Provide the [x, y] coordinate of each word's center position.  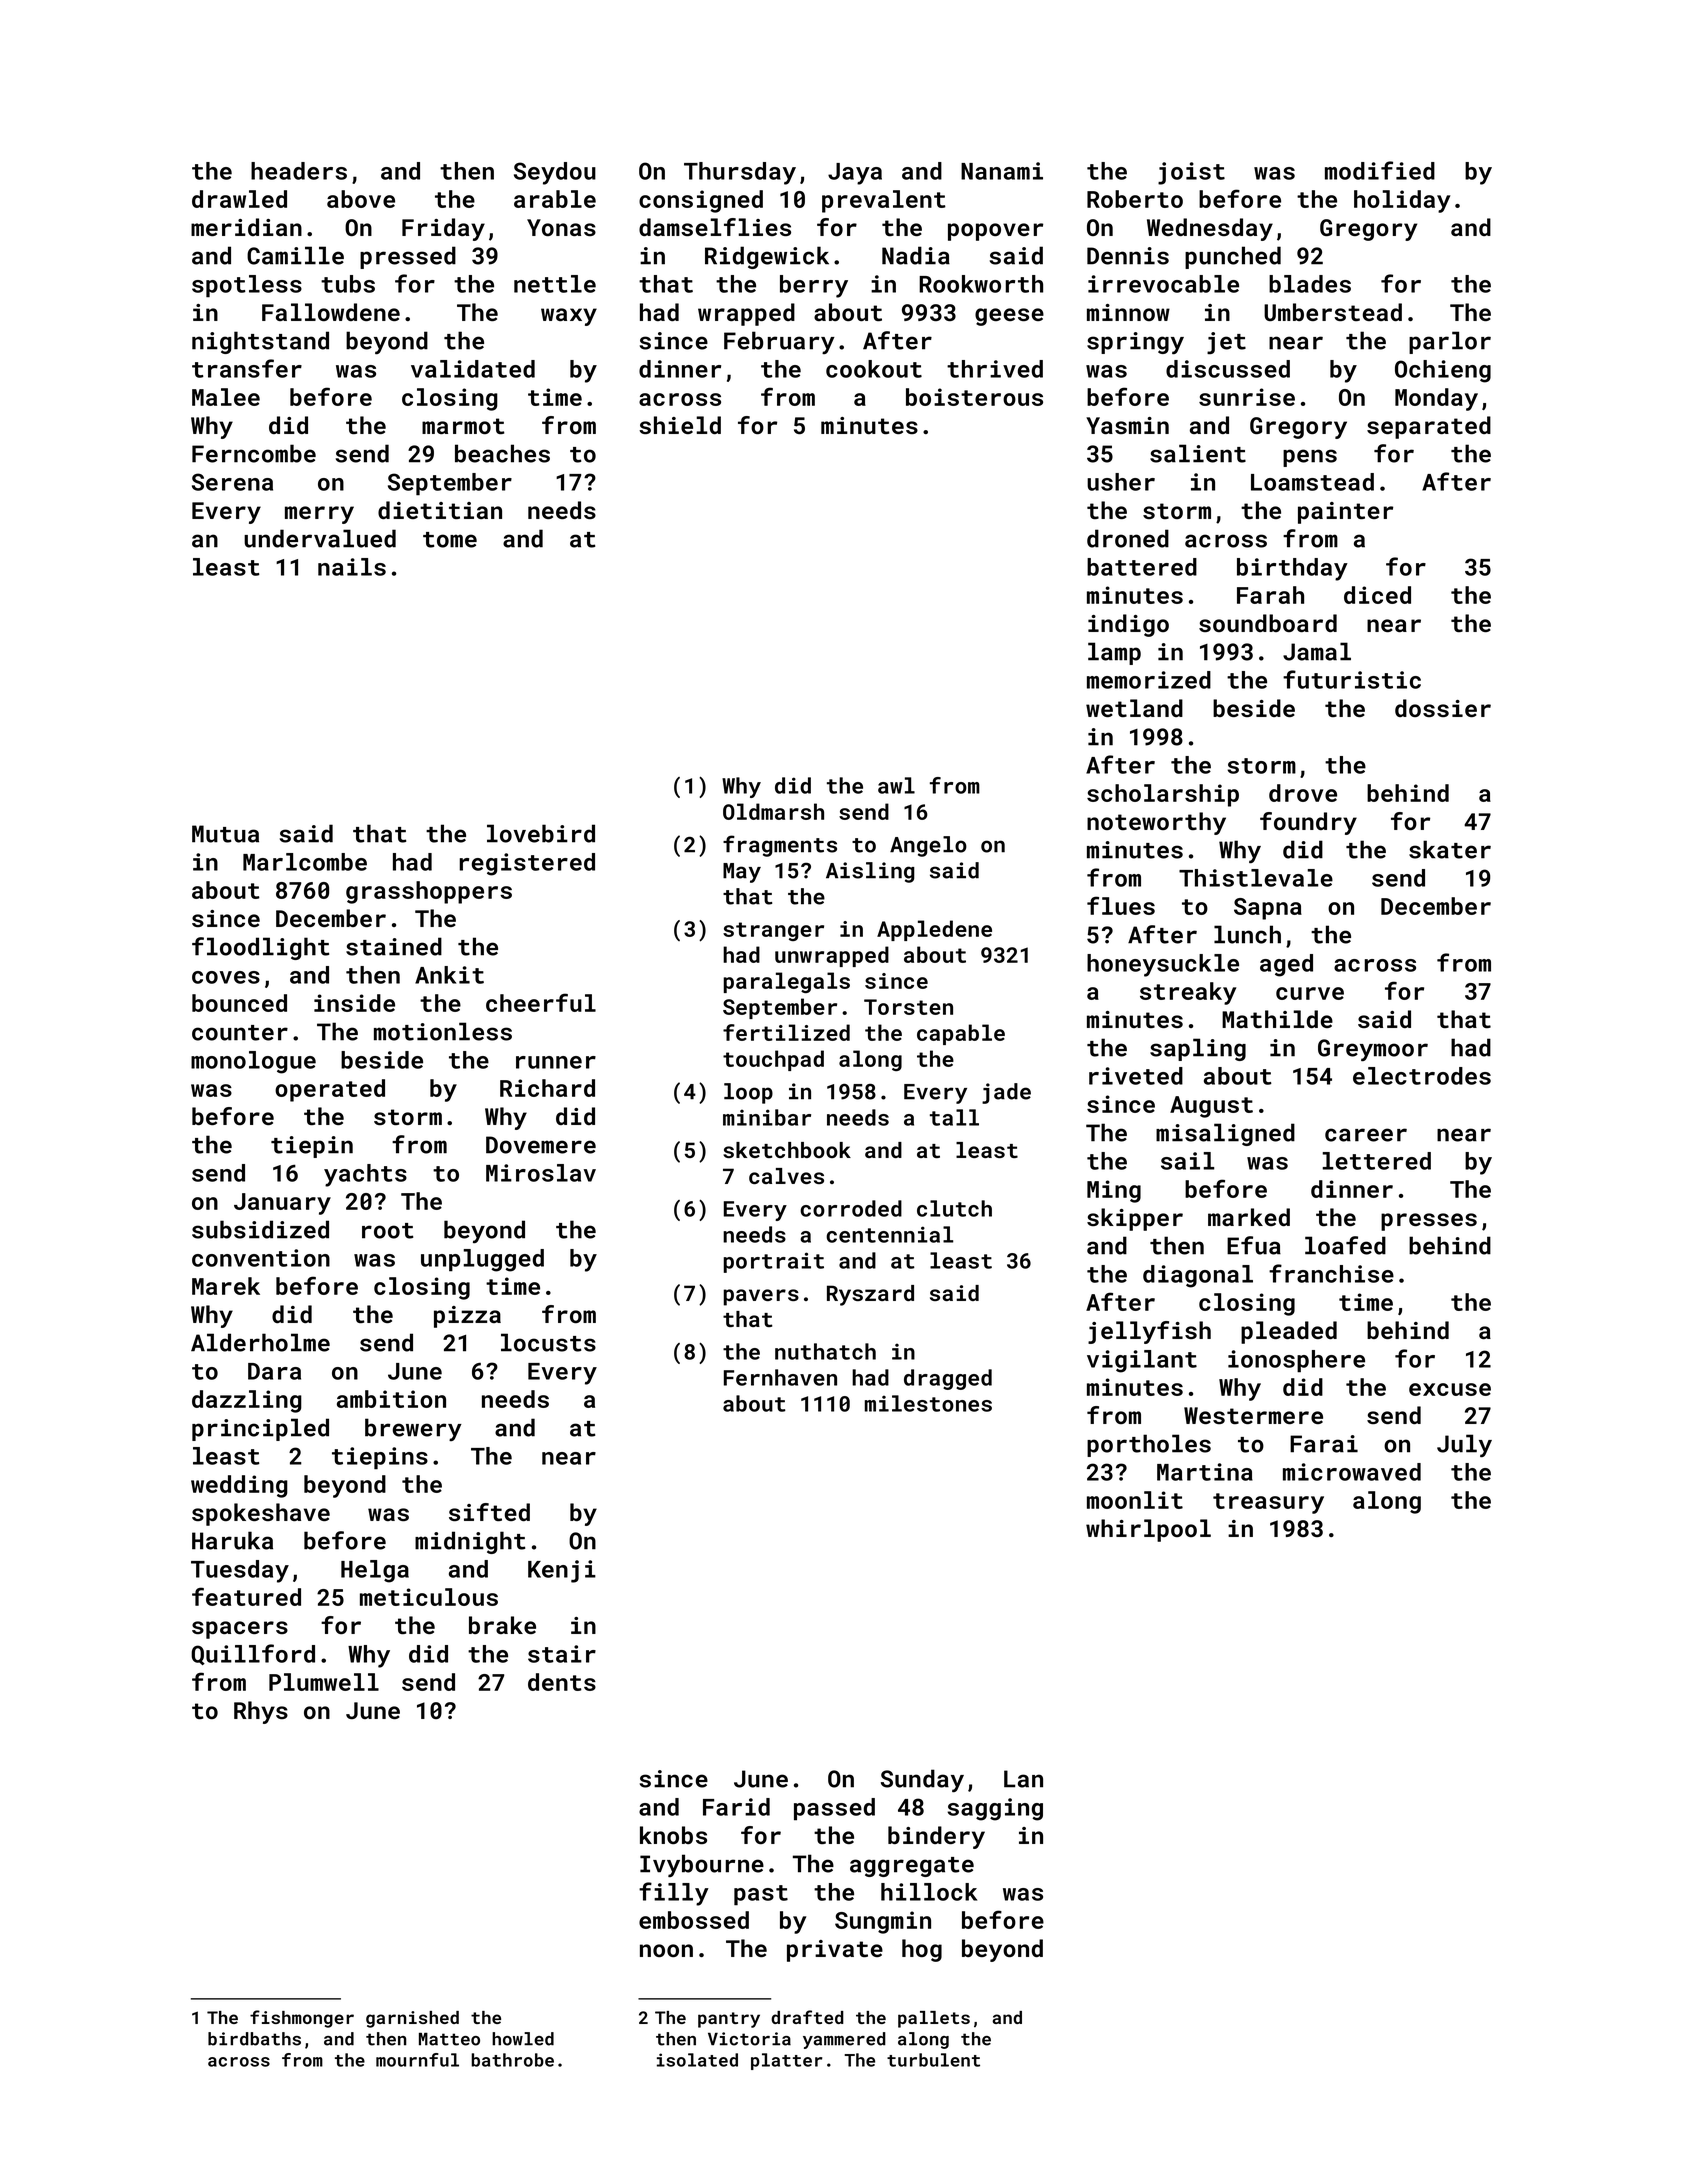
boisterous [974, 397]
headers [299, 171]
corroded [851, 1208]
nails [352, 567]
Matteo [449, 2039]
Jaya [855, 174]
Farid [736, 1807]
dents [562, 1682]
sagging [995, 1809]
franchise [1331, 1273]
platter [786, 2061]
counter [240, 1033]
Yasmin [1127, 425]
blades [1310, 284]
